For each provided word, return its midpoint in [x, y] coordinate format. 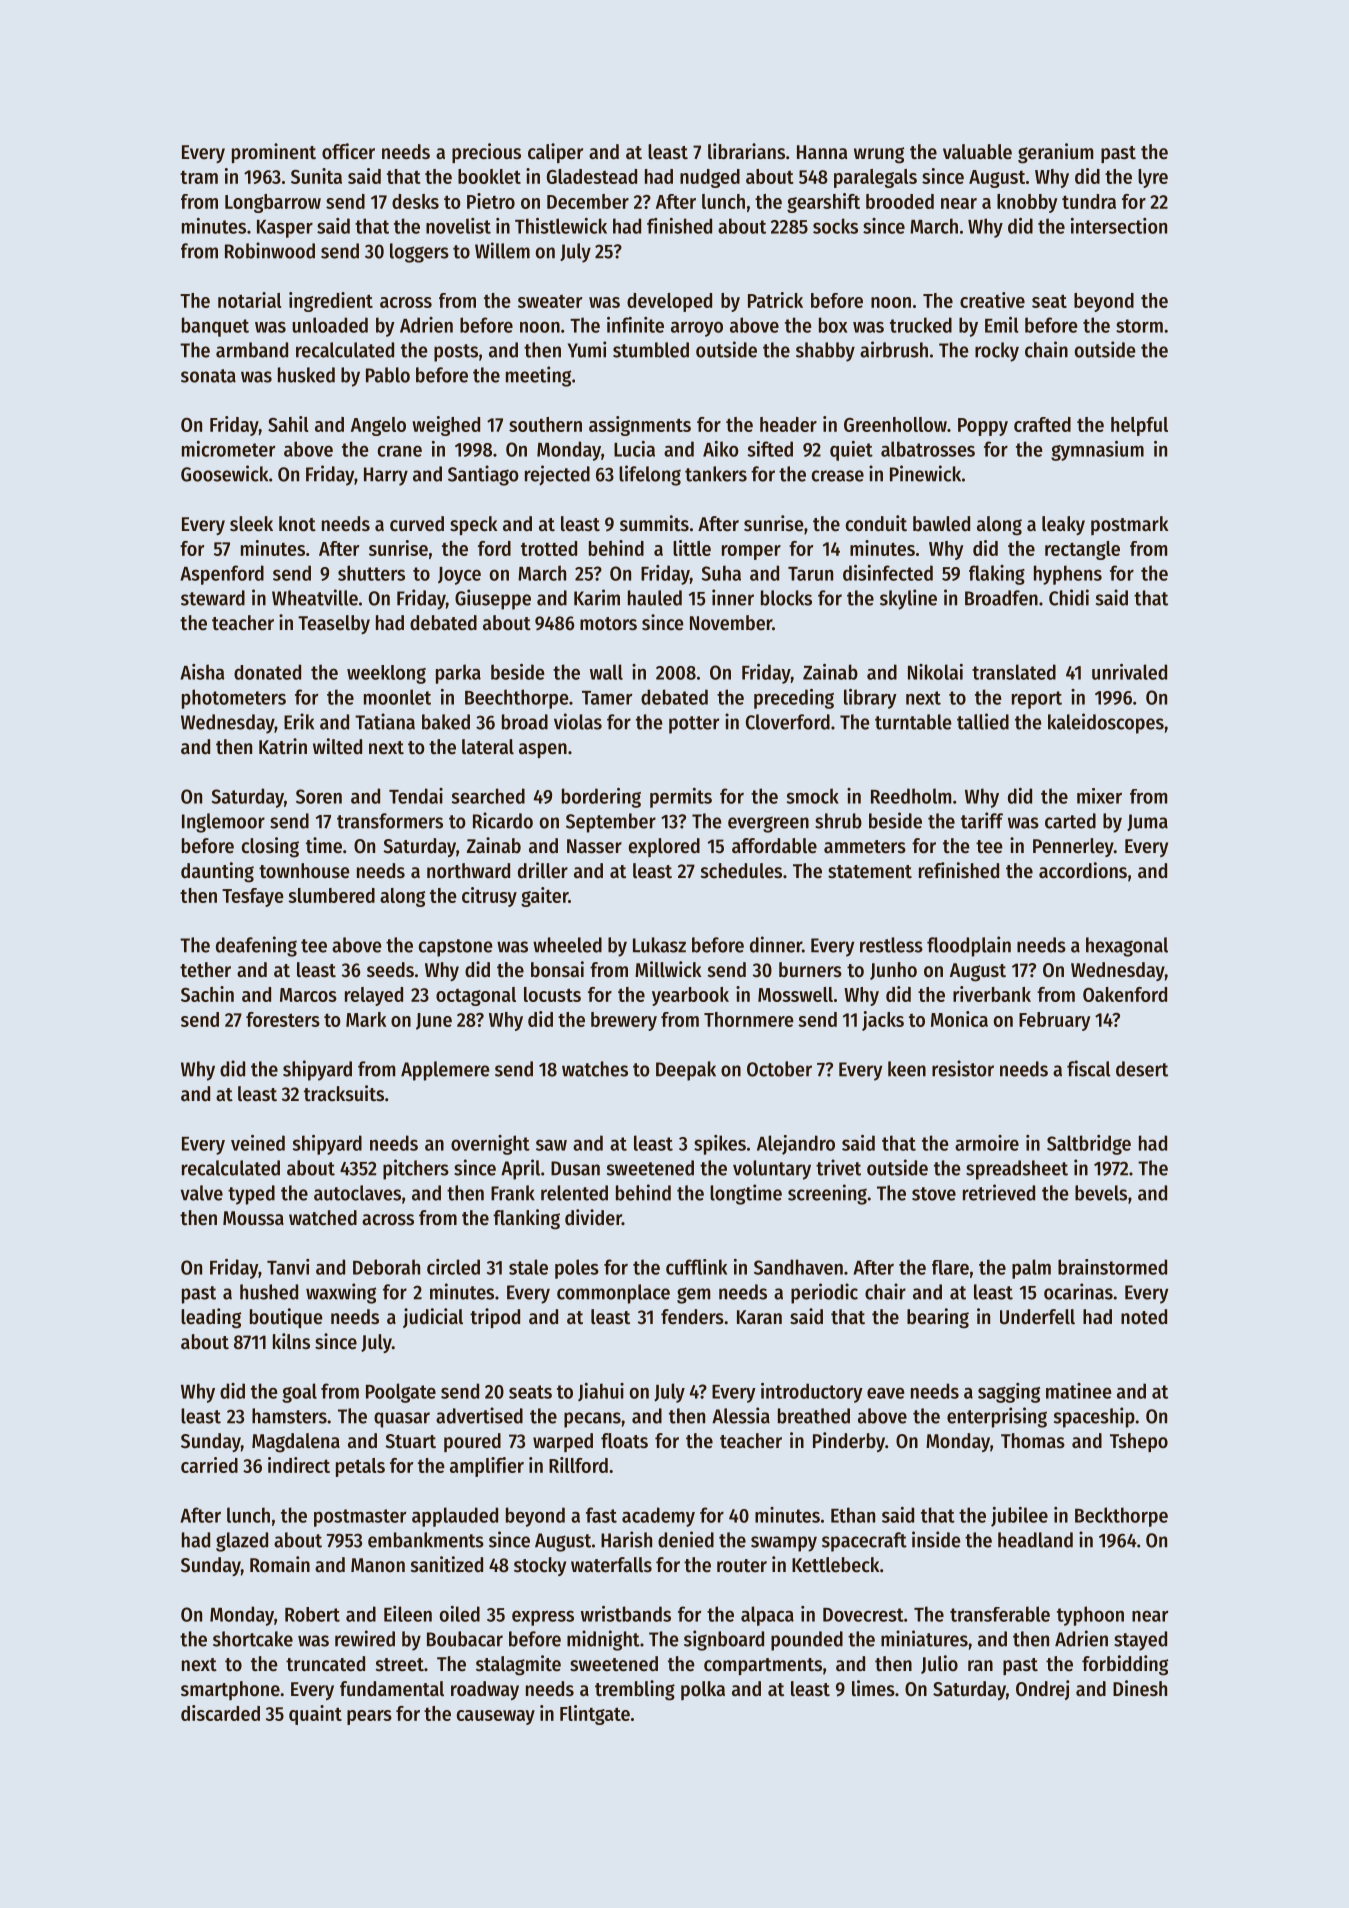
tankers [716, 474]
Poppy [983, 427]
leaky [1063, 525]
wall [606, 672]
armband [252, 350]
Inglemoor [223, 823]
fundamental [392, 1689]
